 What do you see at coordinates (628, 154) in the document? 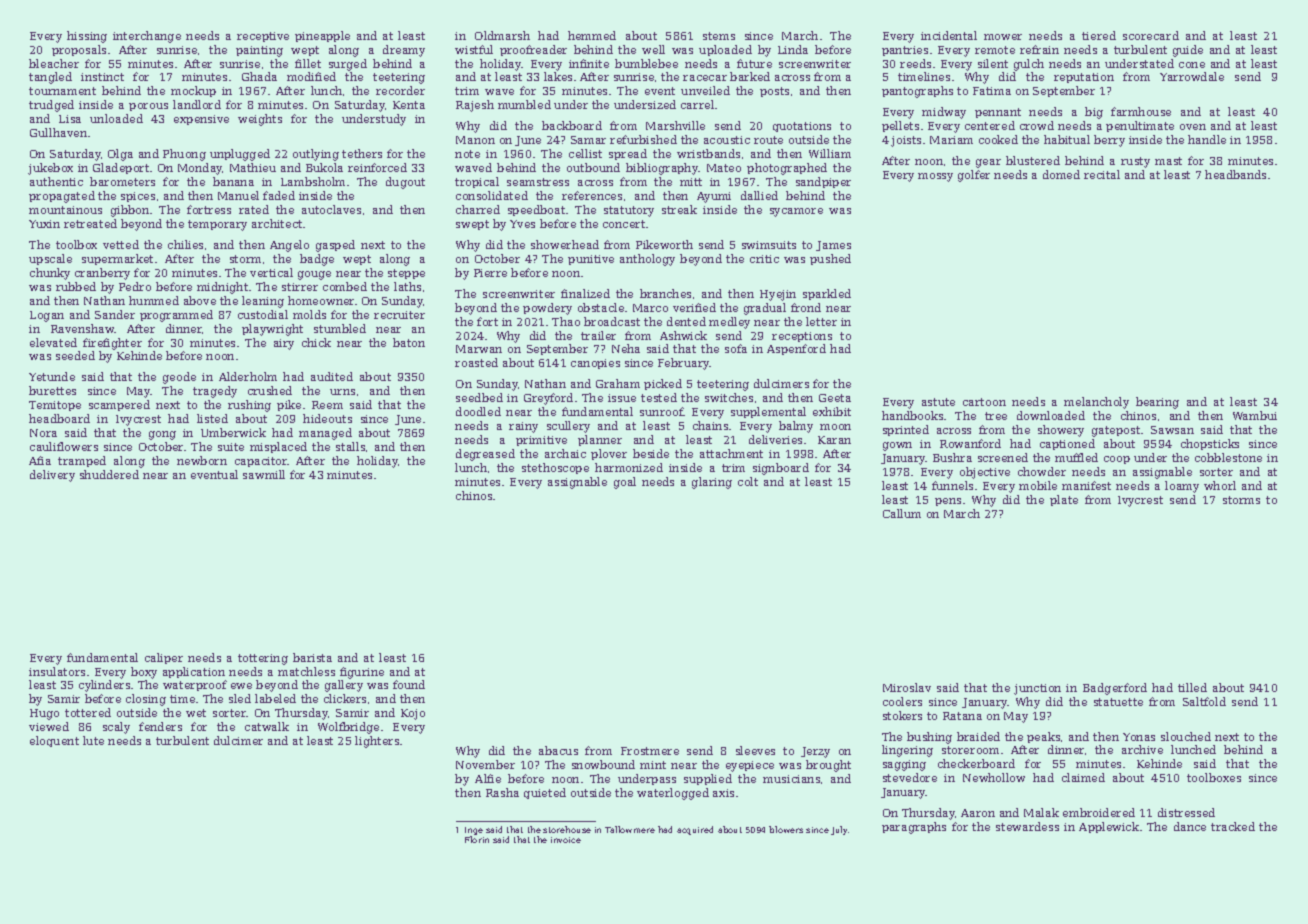
I see `spread` at bounding box center [628, 154].
